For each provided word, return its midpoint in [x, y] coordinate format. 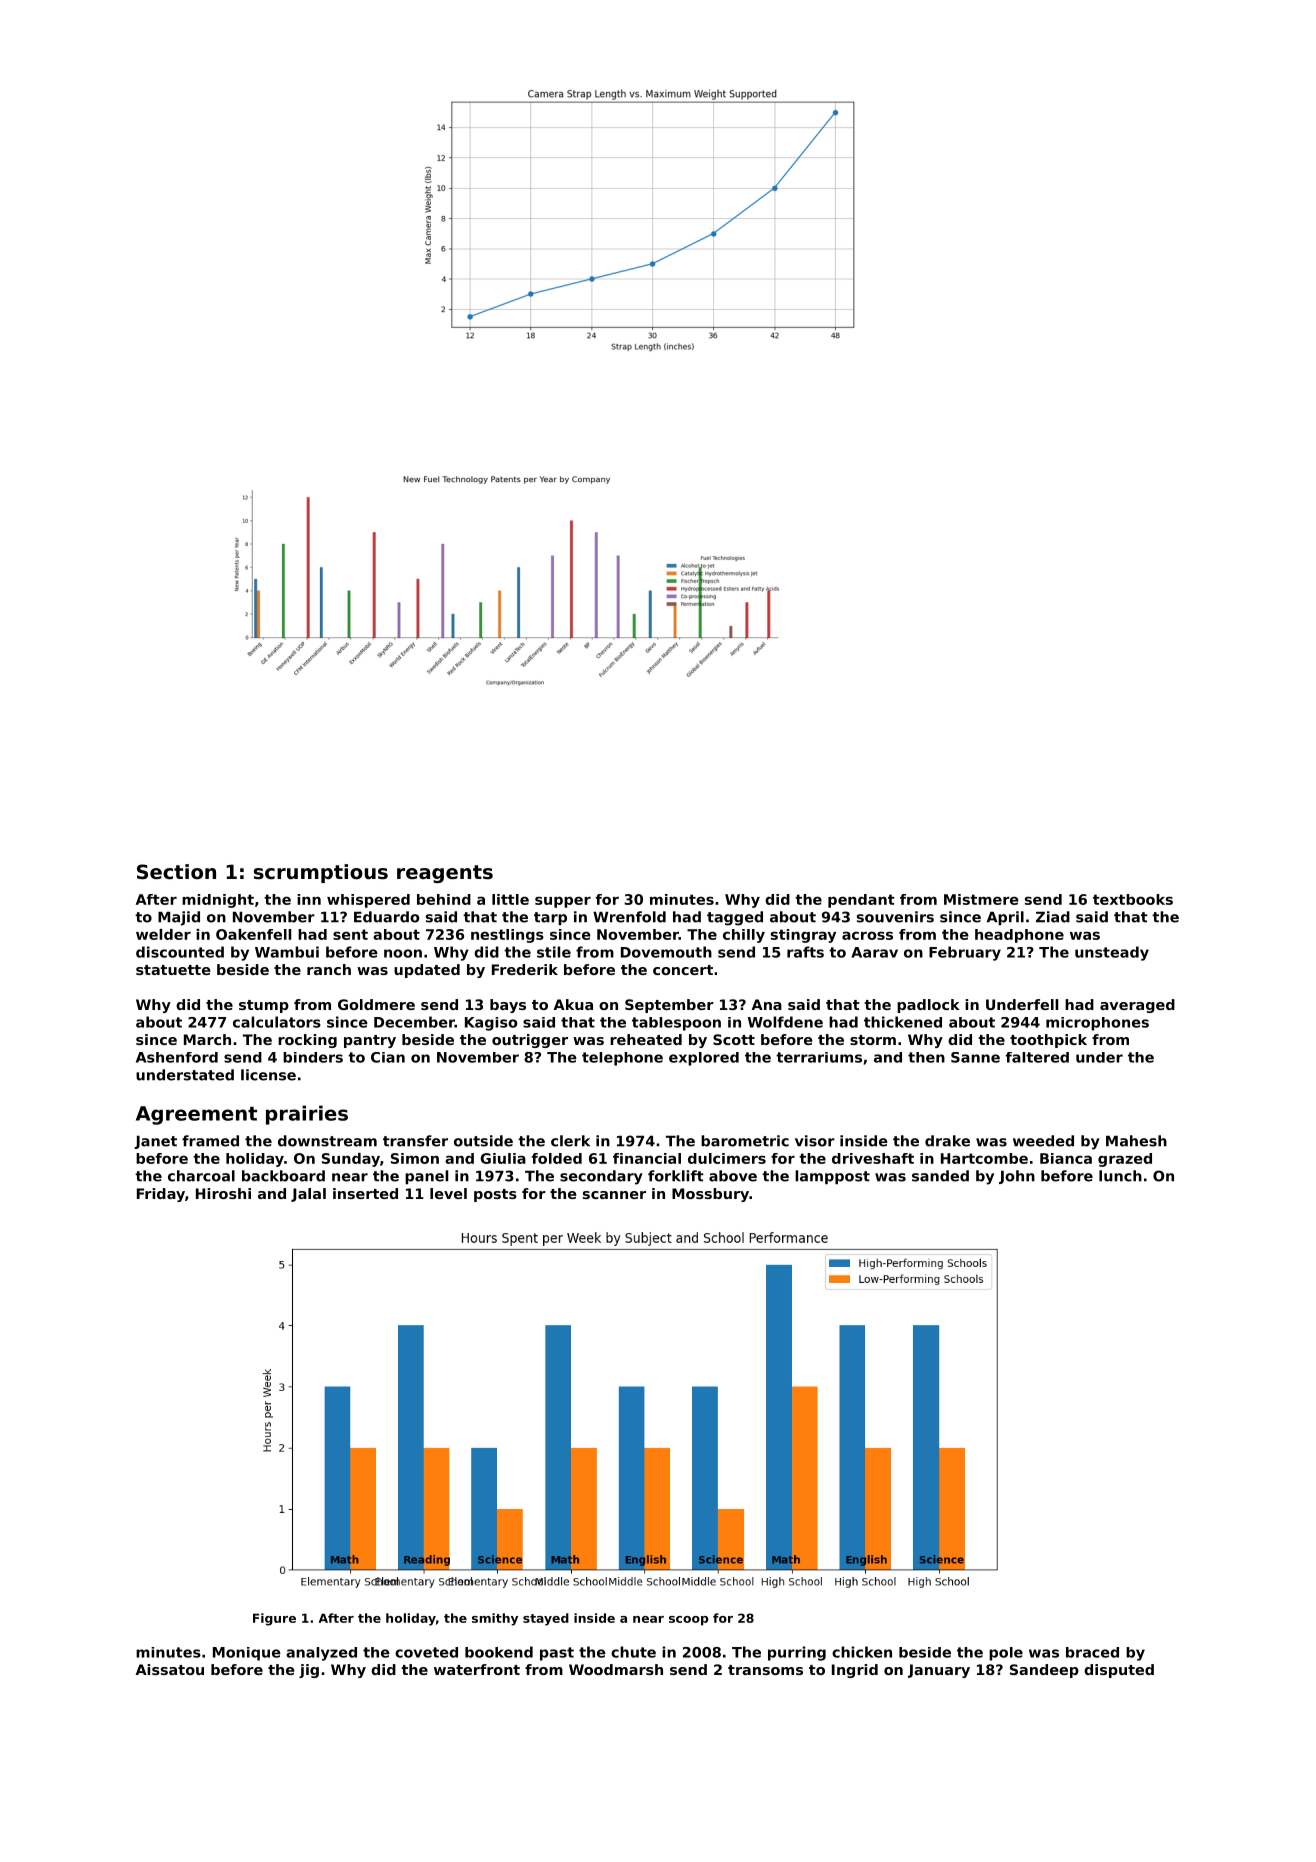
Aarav [874, 952]
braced [1092, 1652]
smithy [495, 1619]
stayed [546, 1619]
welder [163, 934]
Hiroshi [223, 1193]
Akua [573, 1004]
